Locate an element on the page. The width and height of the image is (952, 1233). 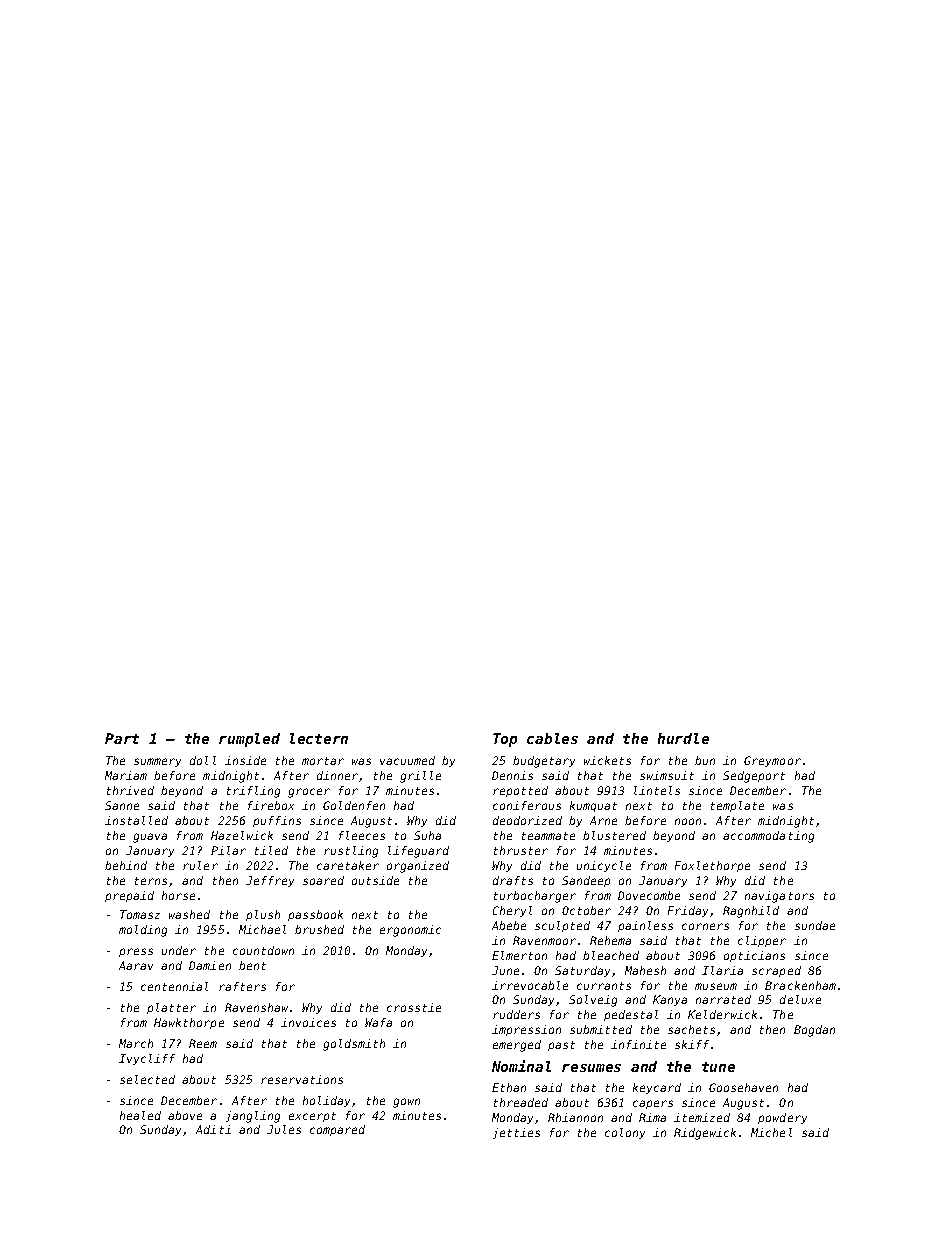
healed is located at coordinates (140, 1115).
